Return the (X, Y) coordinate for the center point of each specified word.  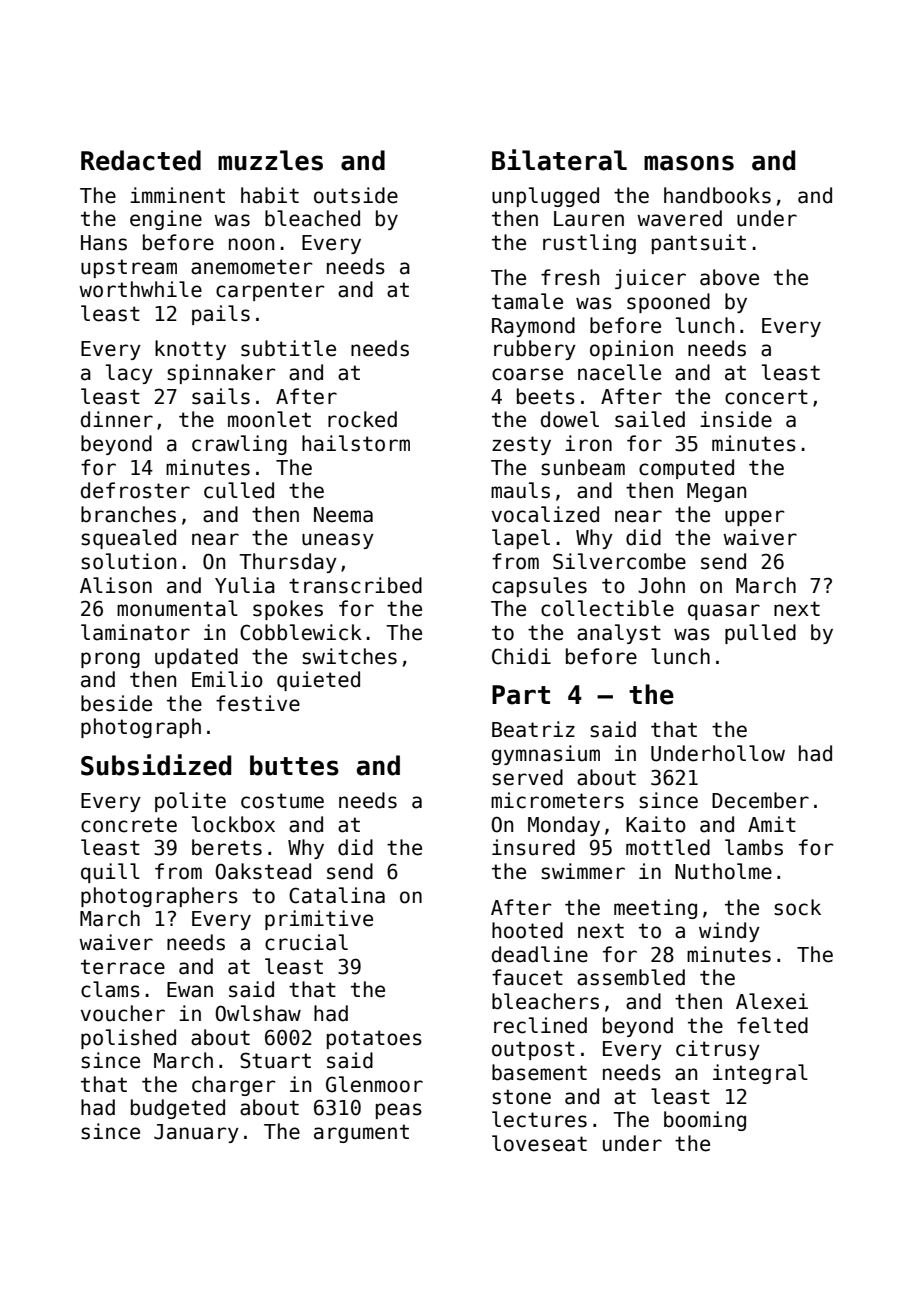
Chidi (521, 656)
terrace (123, 967)
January (196, 1133)
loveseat (539, 1143)
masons (689, 163)
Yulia (245, 585)
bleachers (545, 1001)
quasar (724, 612)
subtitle (288, 348)
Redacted (141, 160)
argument (361, 1133)
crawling (239, 445)
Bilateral (559, 160)
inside (736, 419)
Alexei (772, 1001)
